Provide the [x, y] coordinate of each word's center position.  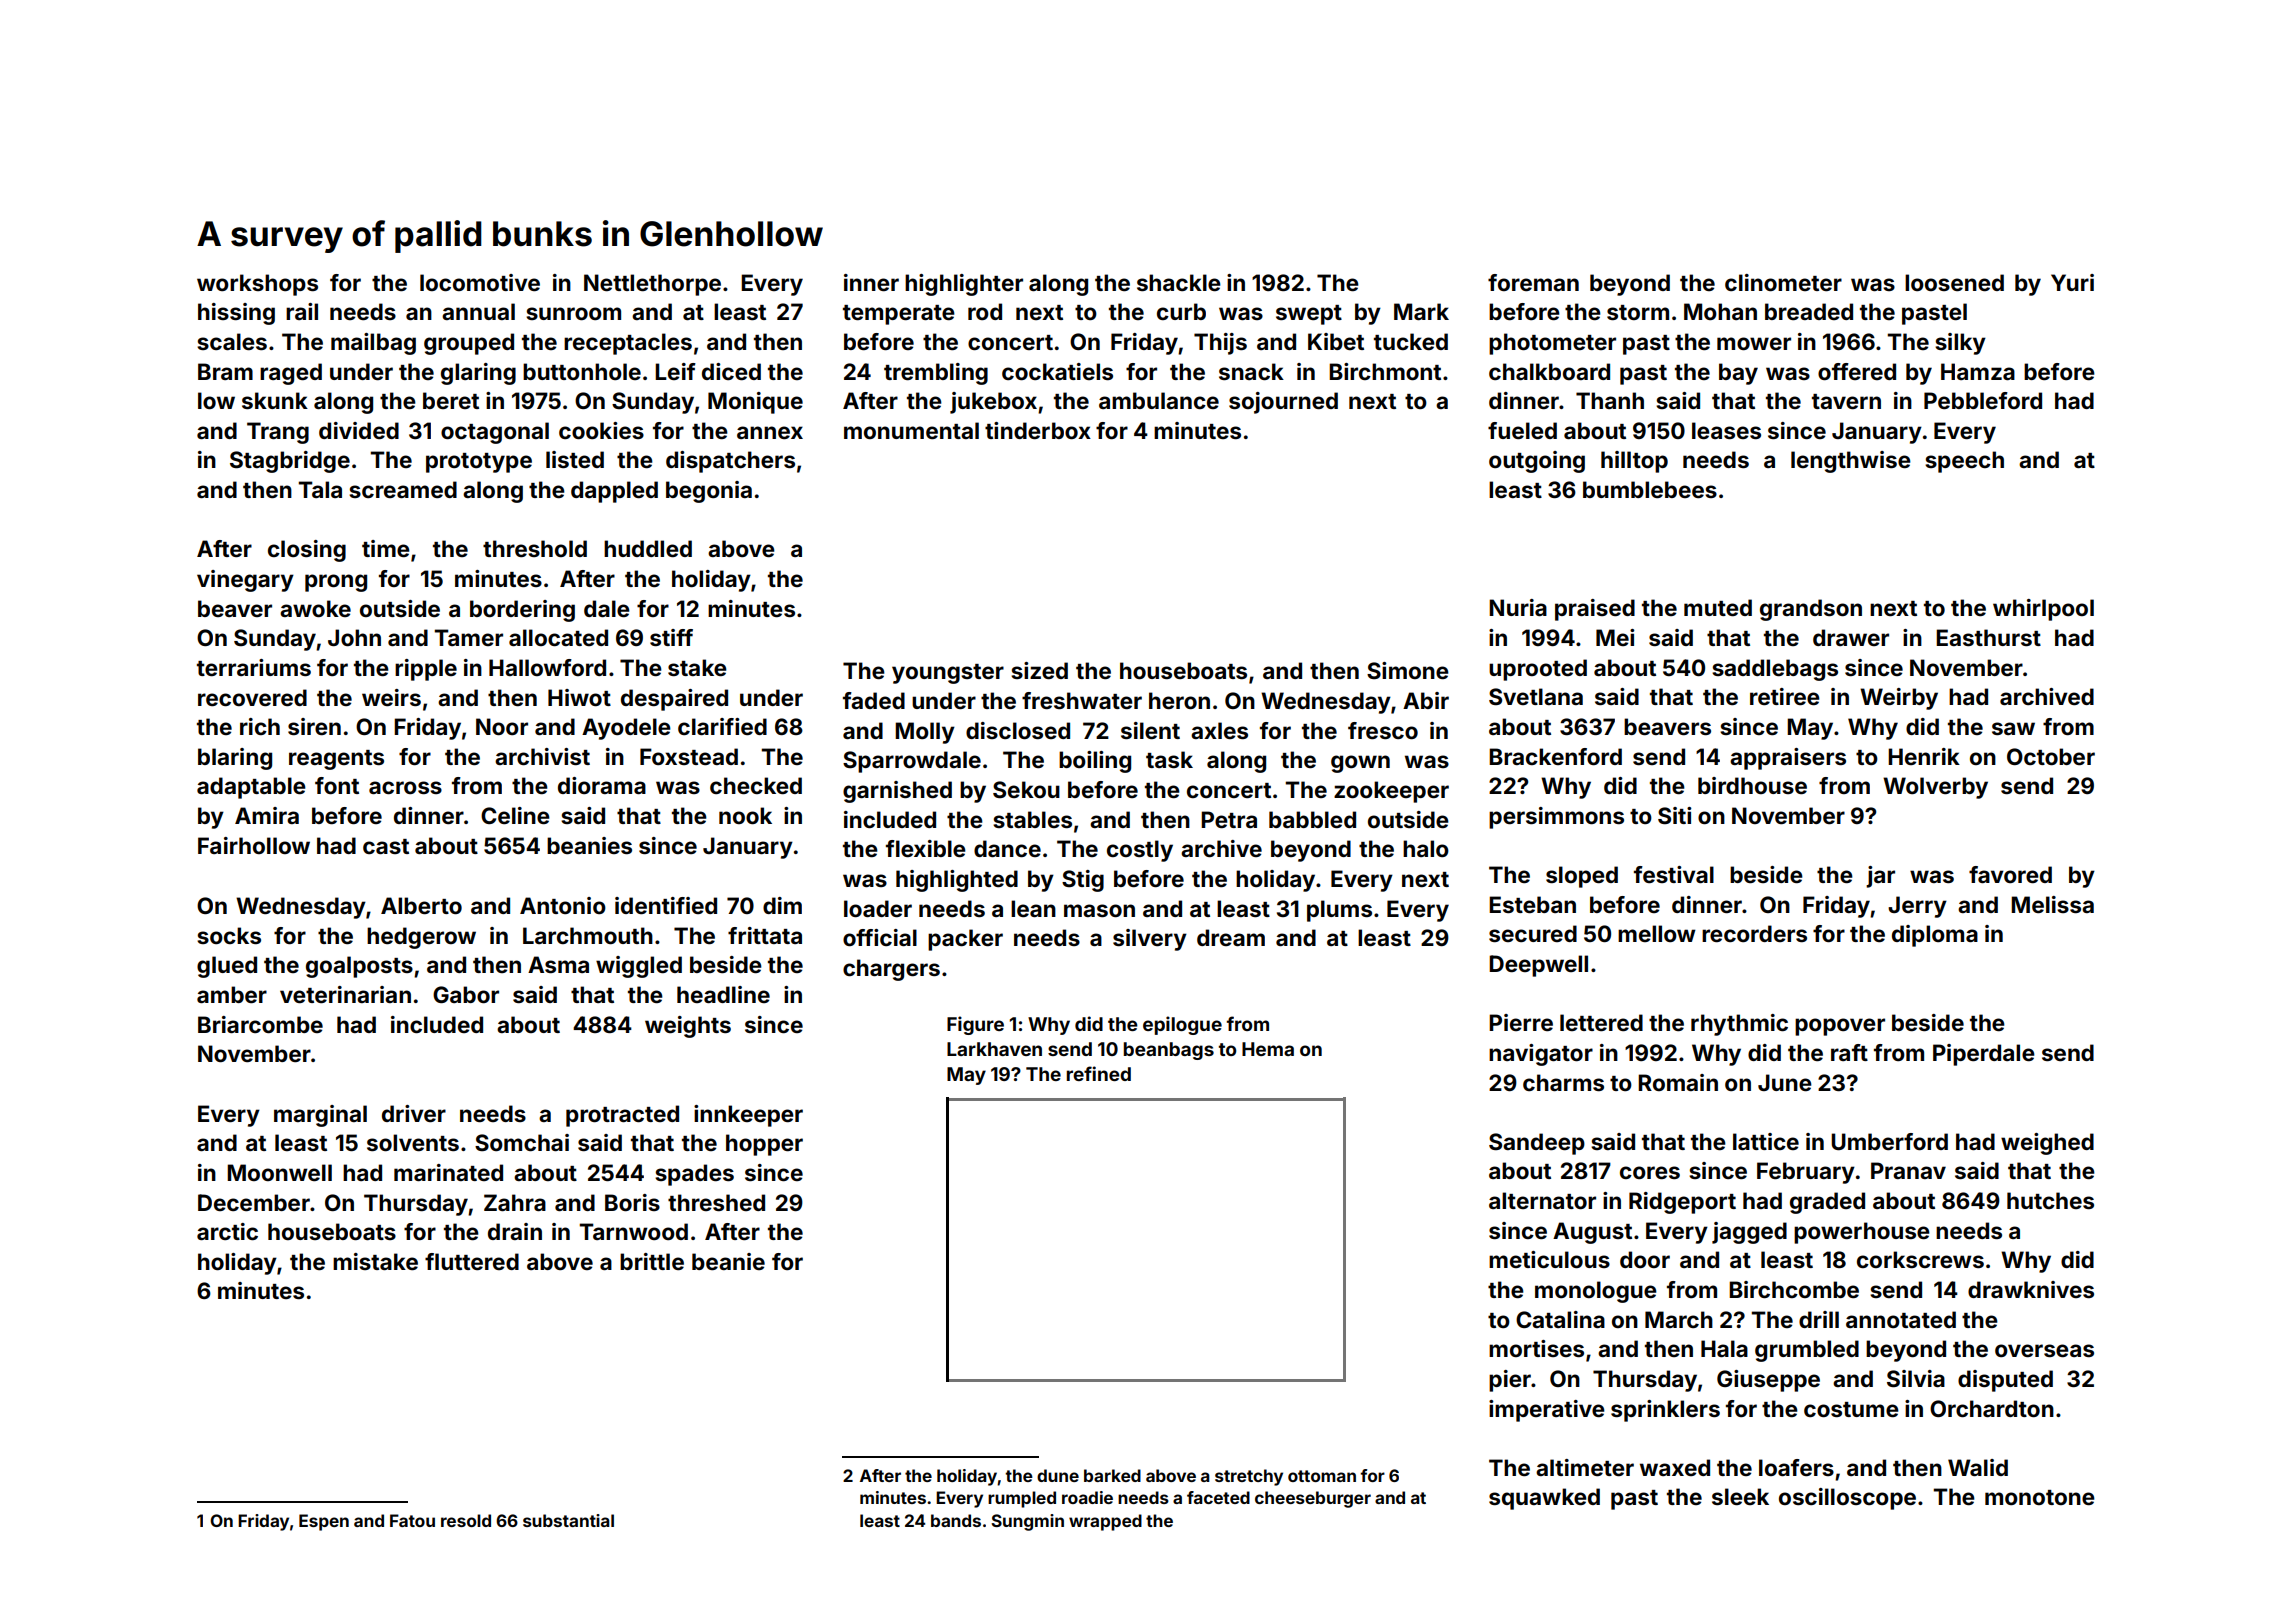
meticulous [1549, 1259]
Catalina [1560, 1319]
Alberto [421, 905]
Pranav [1908, 1170]
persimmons [1556, 818]
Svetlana [1536, 696]
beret [451, 400]
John [354, 637]
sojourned [1283, 403]
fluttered [472, 1261]
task [1169, 759]
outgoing [1537, 462]
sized [1039, 670]
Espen [324, 1522]
